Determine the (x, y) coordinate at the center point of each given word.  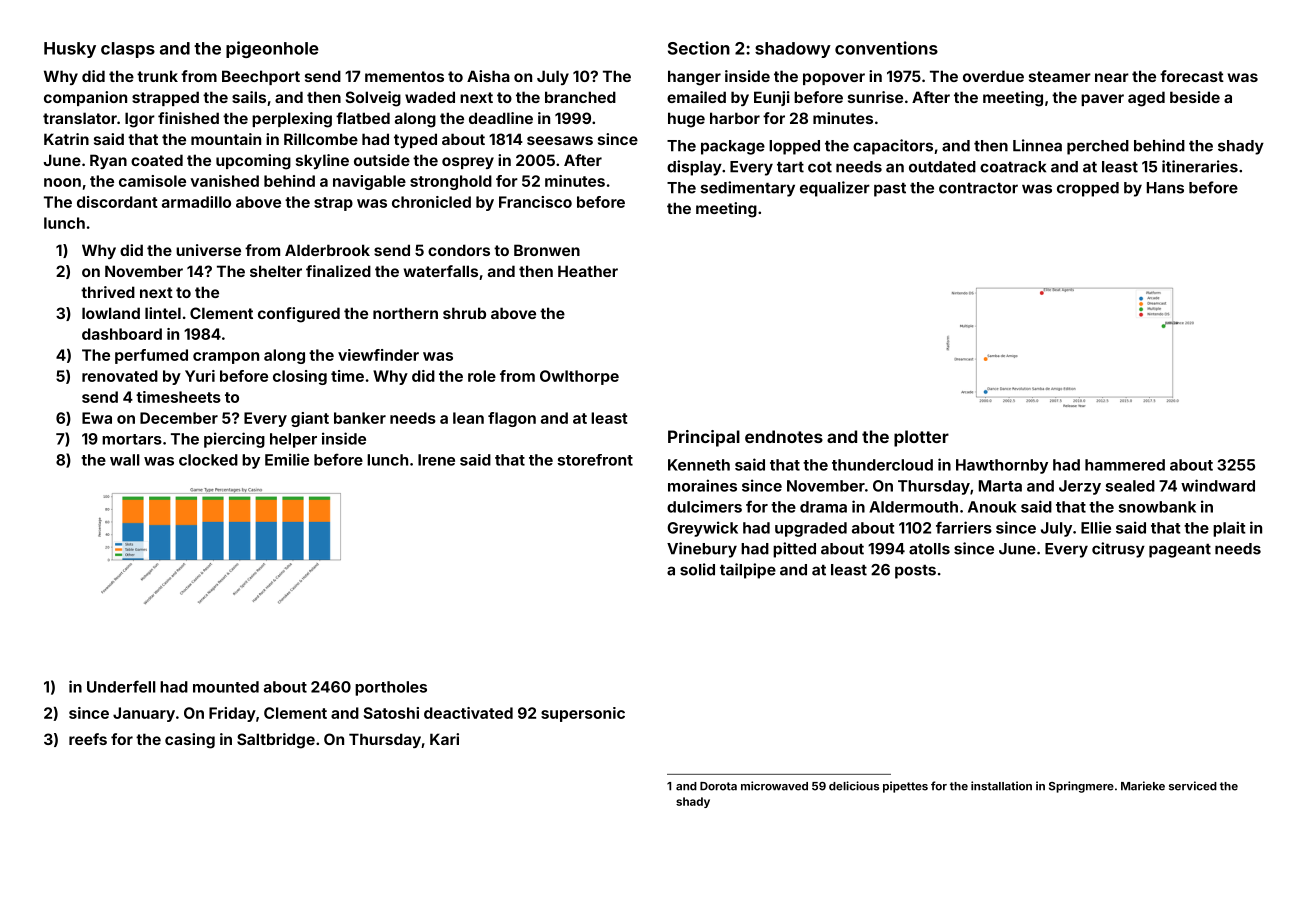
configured (299, 315)
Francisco (535, 202)
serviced (1193, 786)
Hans (1165, 188)
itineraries (1200, 166)
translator (80, 118)
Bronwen (547, 250)
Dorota (718, 786)
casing (190, 741)
